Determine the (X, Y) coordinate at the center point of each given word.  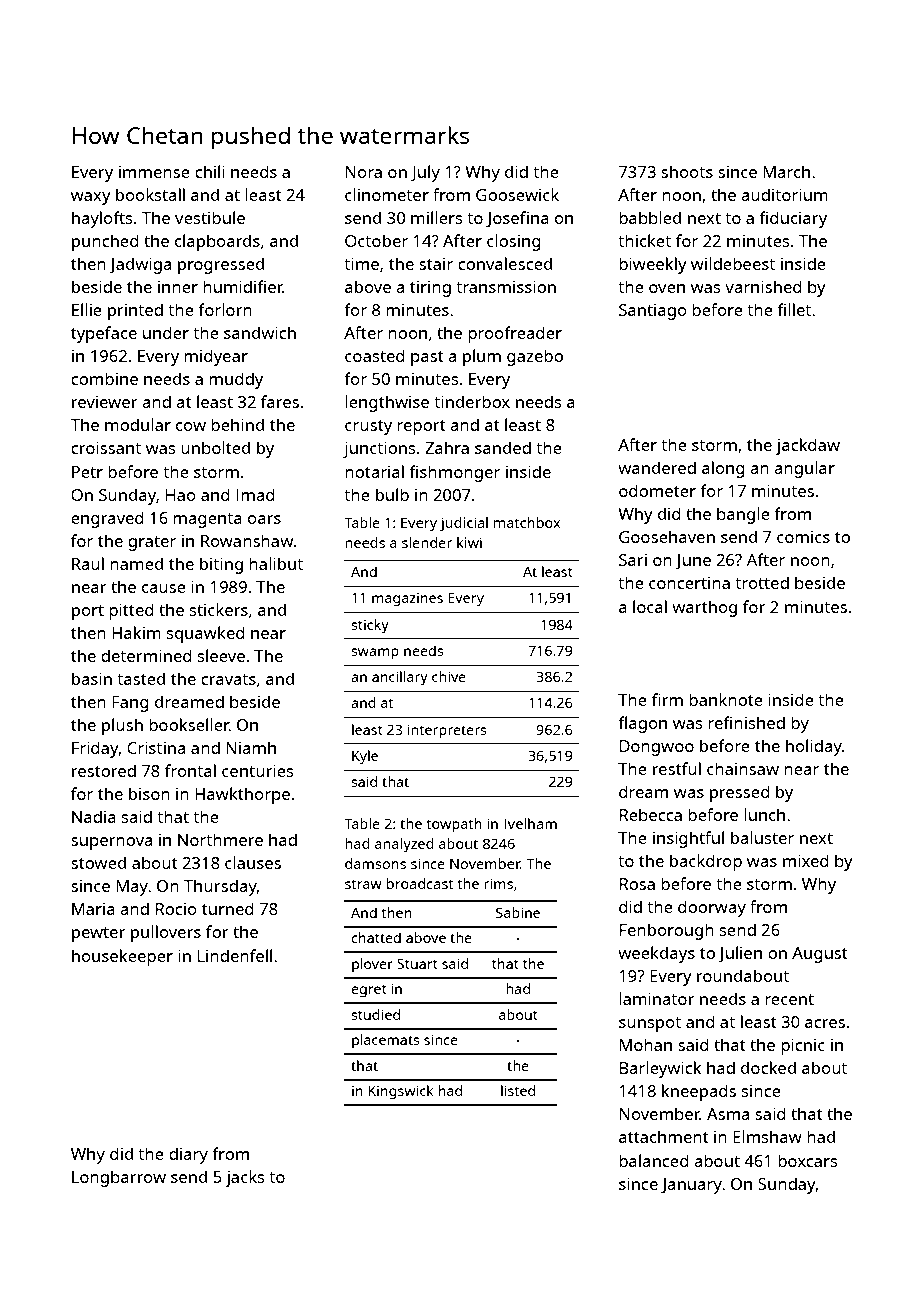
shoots (687, 171)
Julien (740, 954)
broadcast (420, 883)
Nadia (94, 816)
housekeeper (122, 957)
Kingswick (401, 1092)
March (786, 171)
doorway (712, 908)
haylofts (102, 219)
